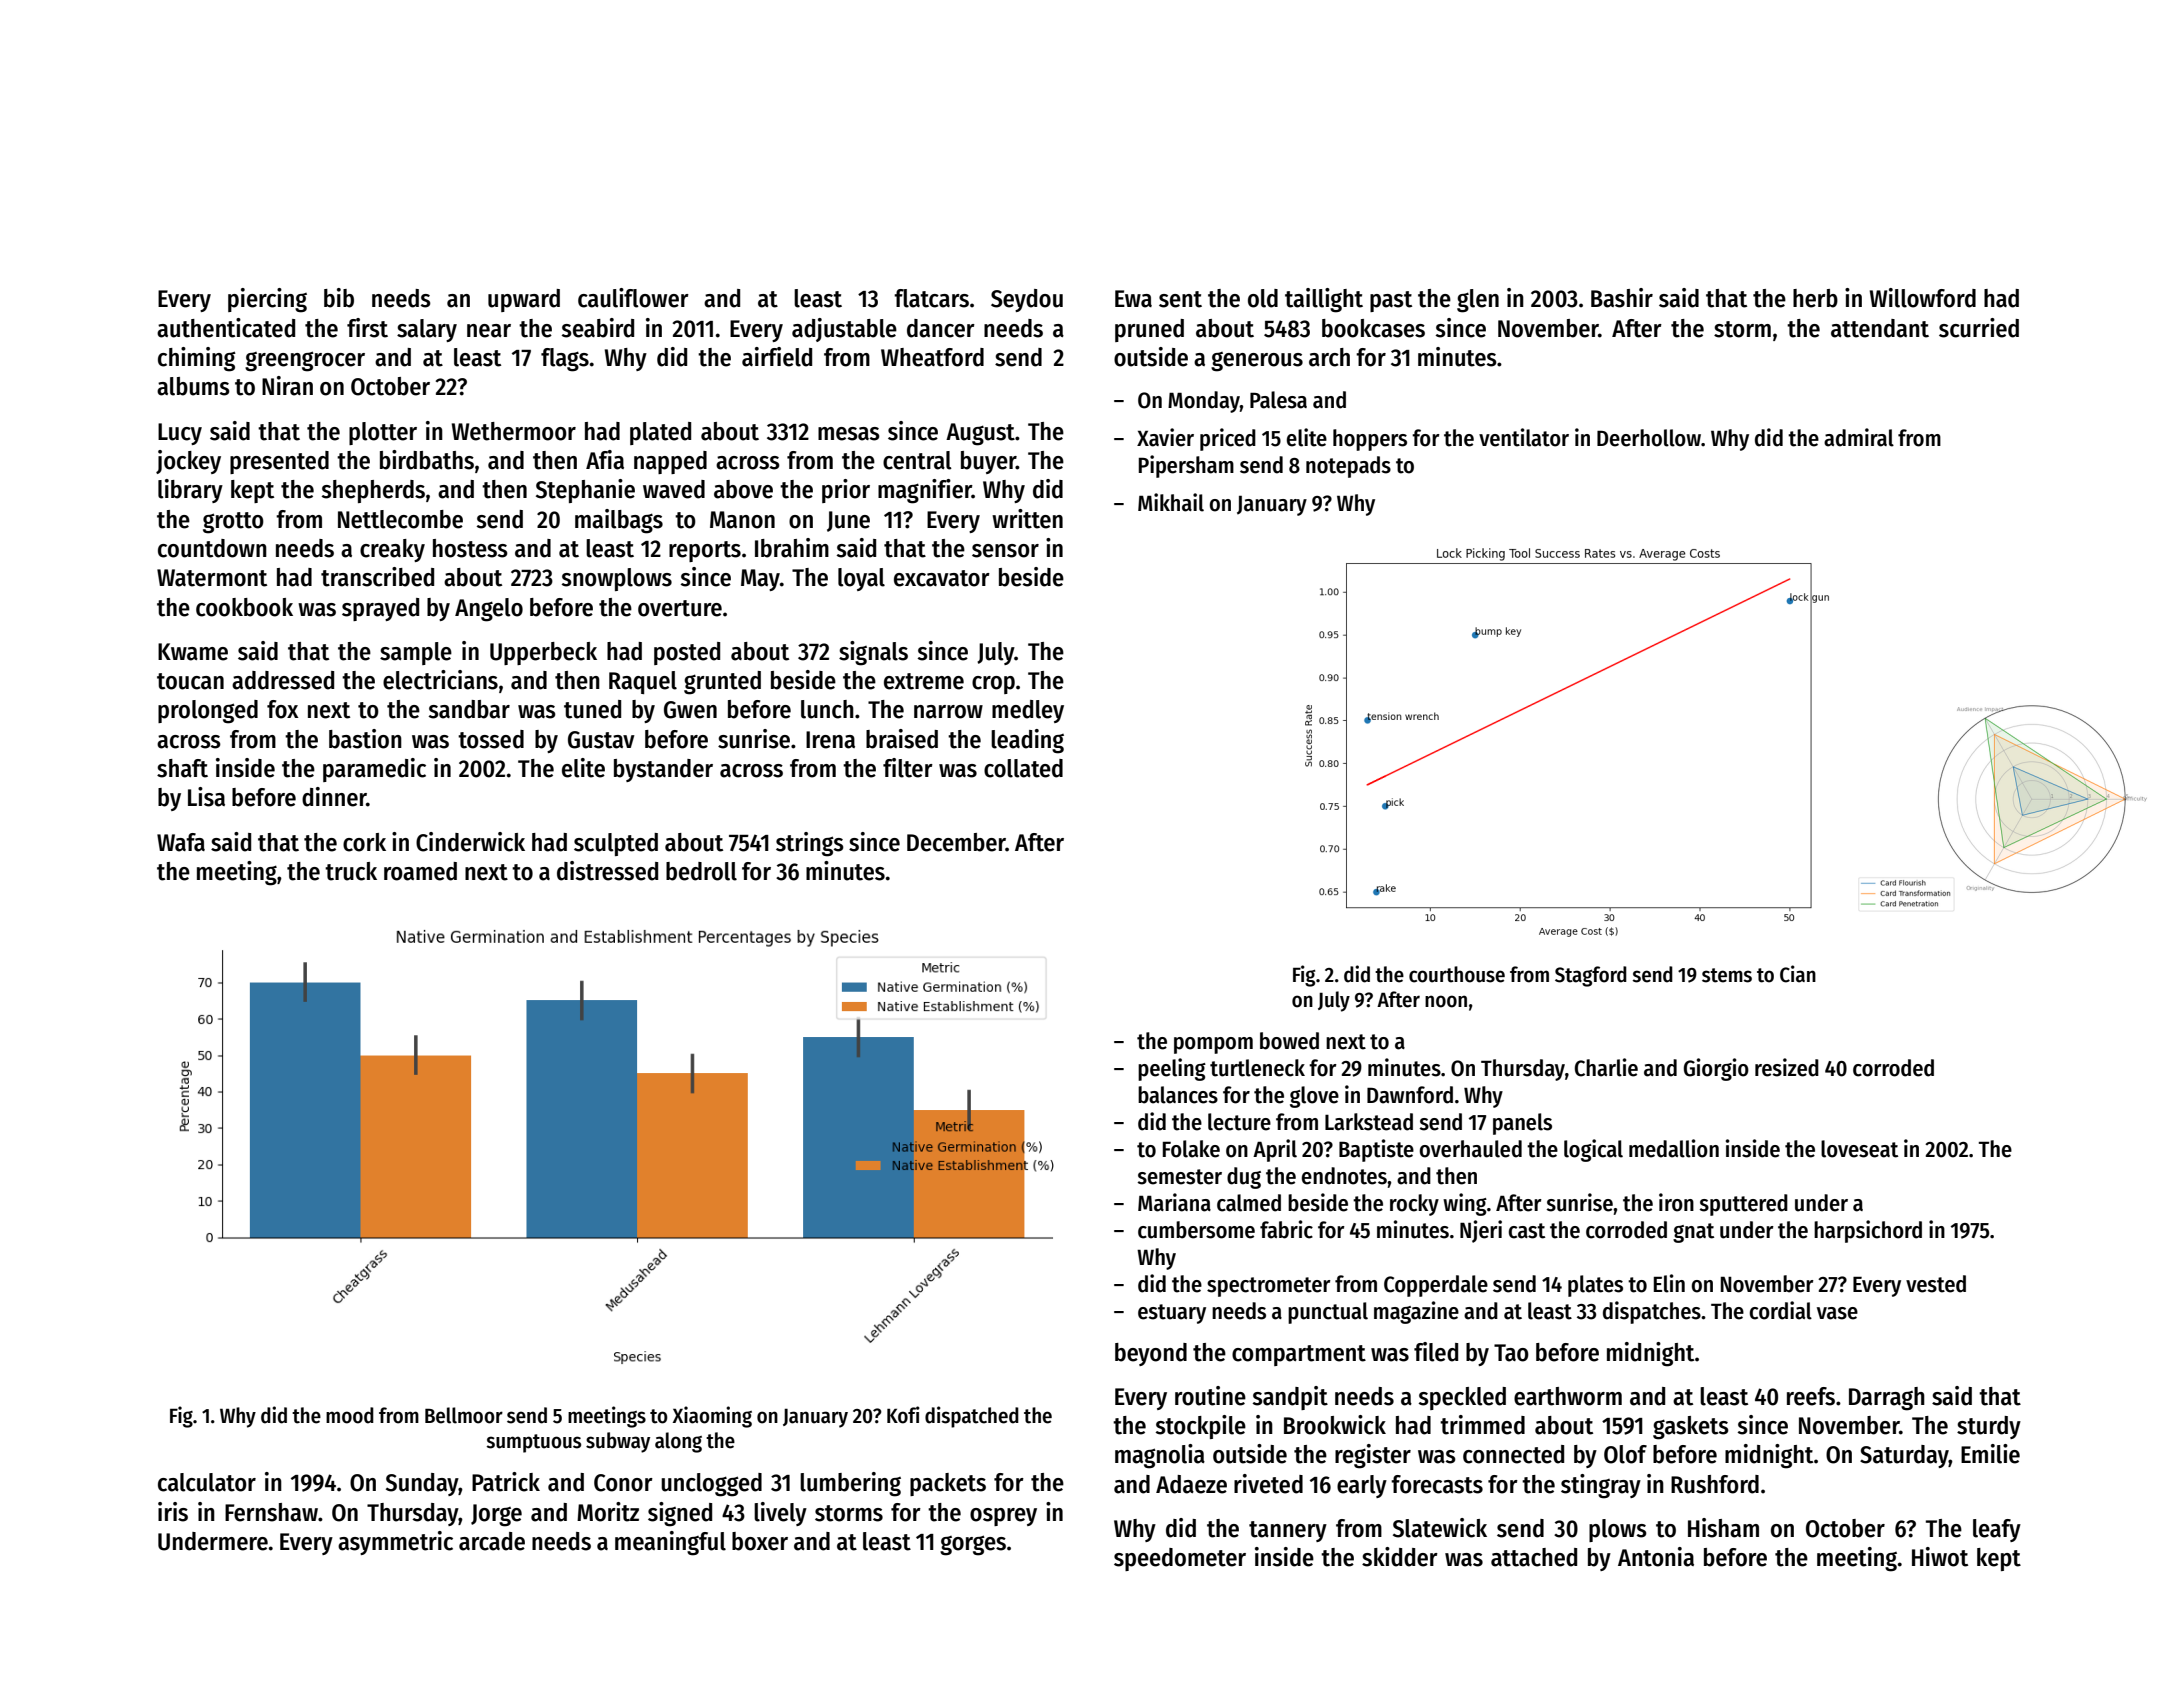 The width and height of the screenshot is (2178, 1683). What do you see at coordinates (1457, 974) in the screenshot?
I see `courthouse` at bounding box center [1457, 974].
